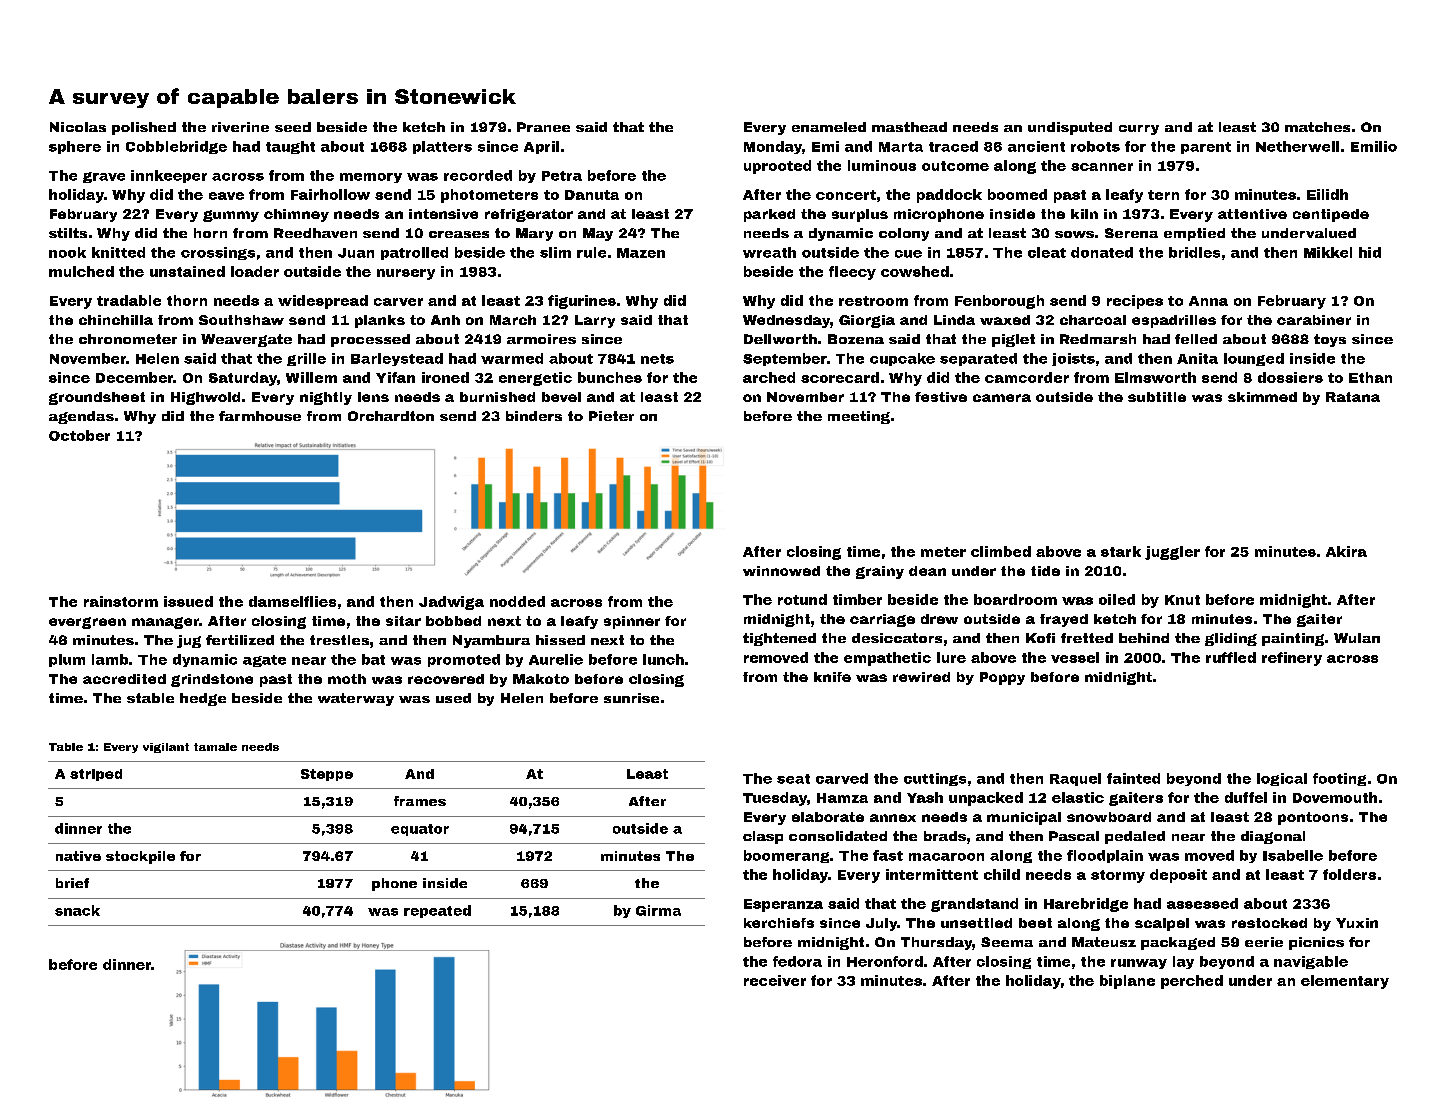 This image has width=1448, height=1119. What do you see at coordinates (775, 980) in the image?
I see `receiver` at bounding box center [775, 980].
